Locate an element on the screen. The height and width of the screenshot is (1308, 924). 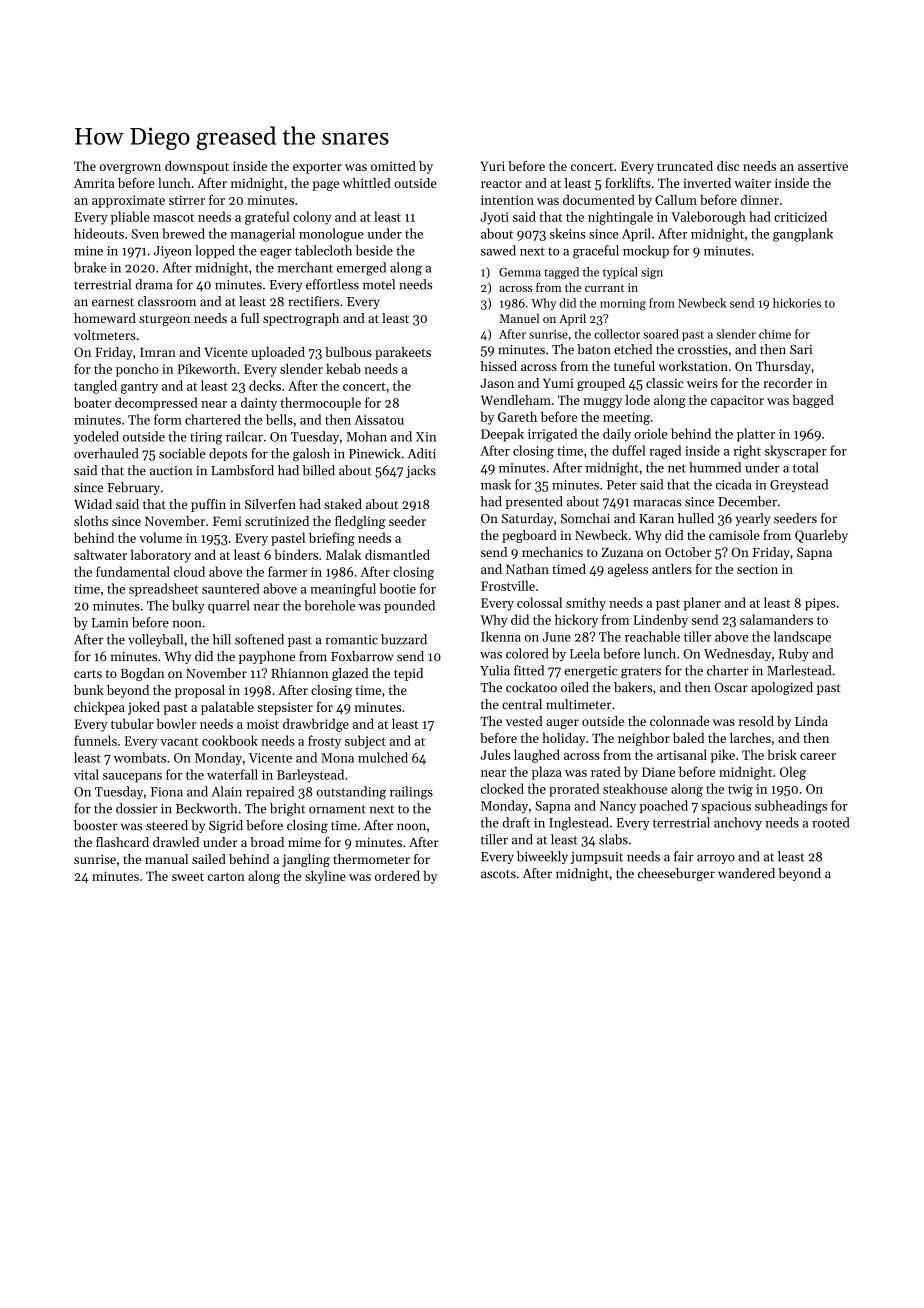
Callum is located at coordinates (676, 199).
